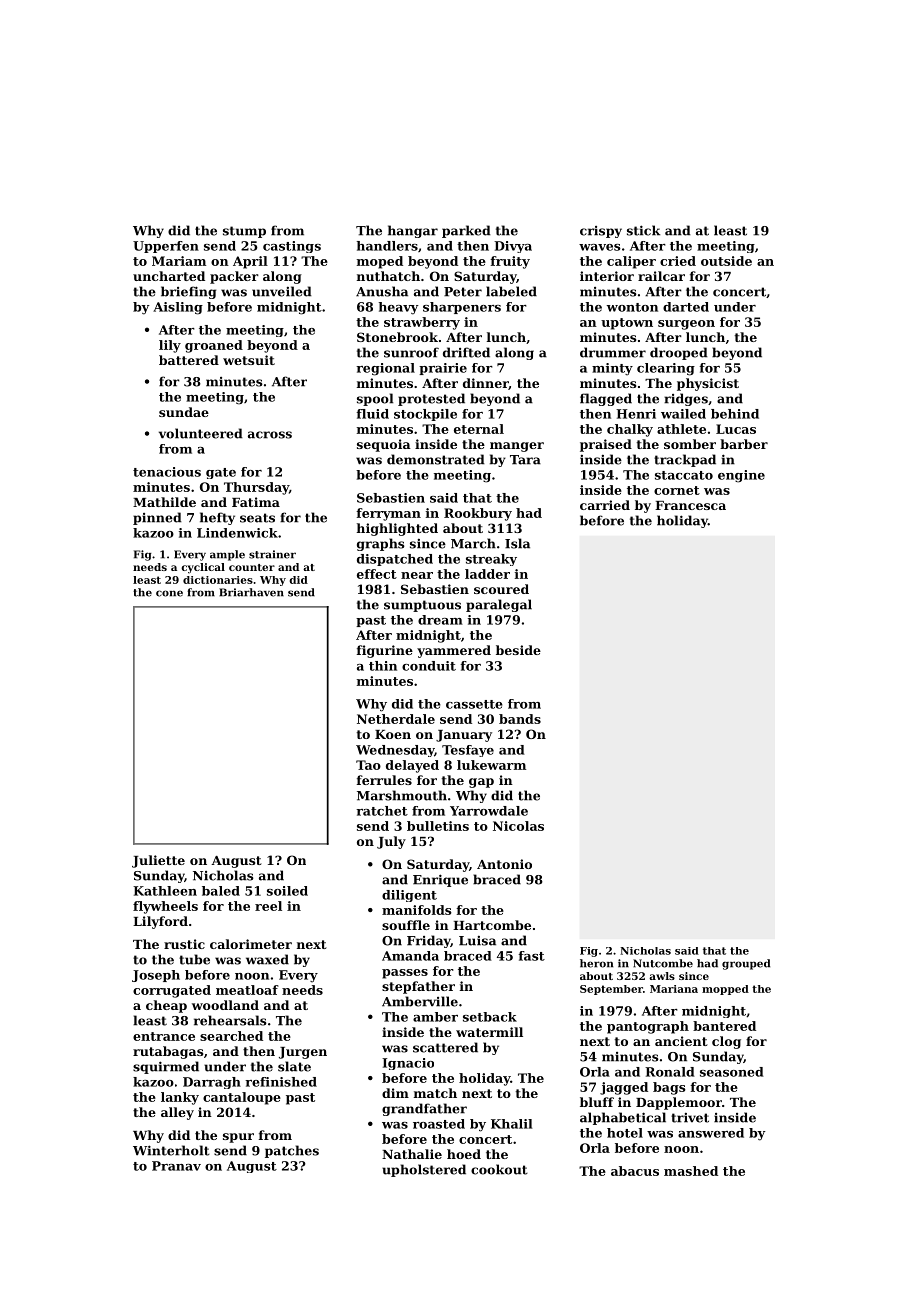 This document has width=908, height=1316. What do you see at coordinates (492, 925) in the document?
I see `Hartcombe` at bounding box center [492, 925].
